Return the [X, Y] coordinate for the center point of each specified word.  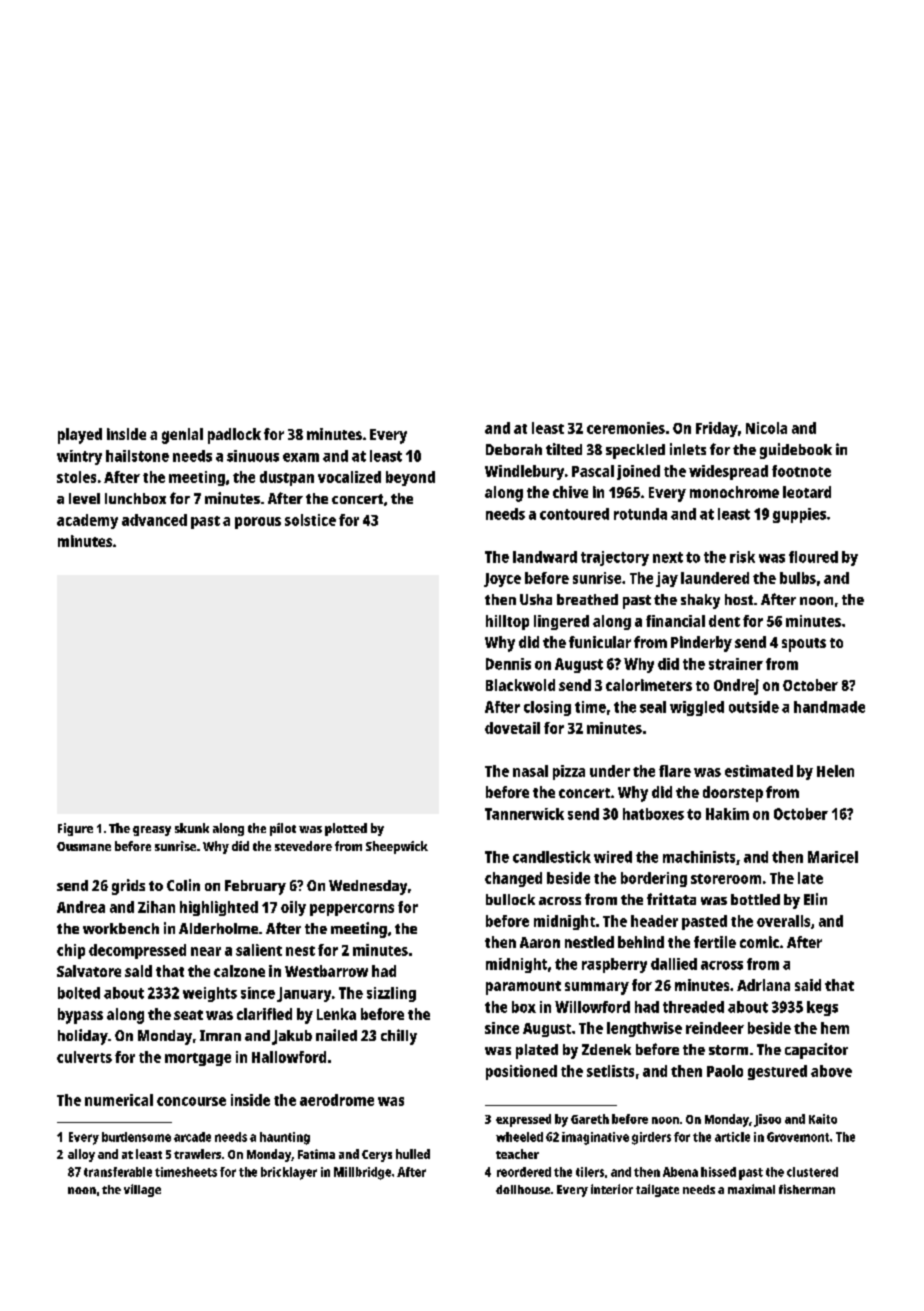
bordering [654, 879]
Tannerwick [524, 814]
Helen [835, 771]
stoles [76, 477]
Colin [183, 885]
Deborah [514, 449]
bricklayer [289, 1173]
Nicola [766, 428]
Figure [75, 829]
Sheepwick [397, 847]
